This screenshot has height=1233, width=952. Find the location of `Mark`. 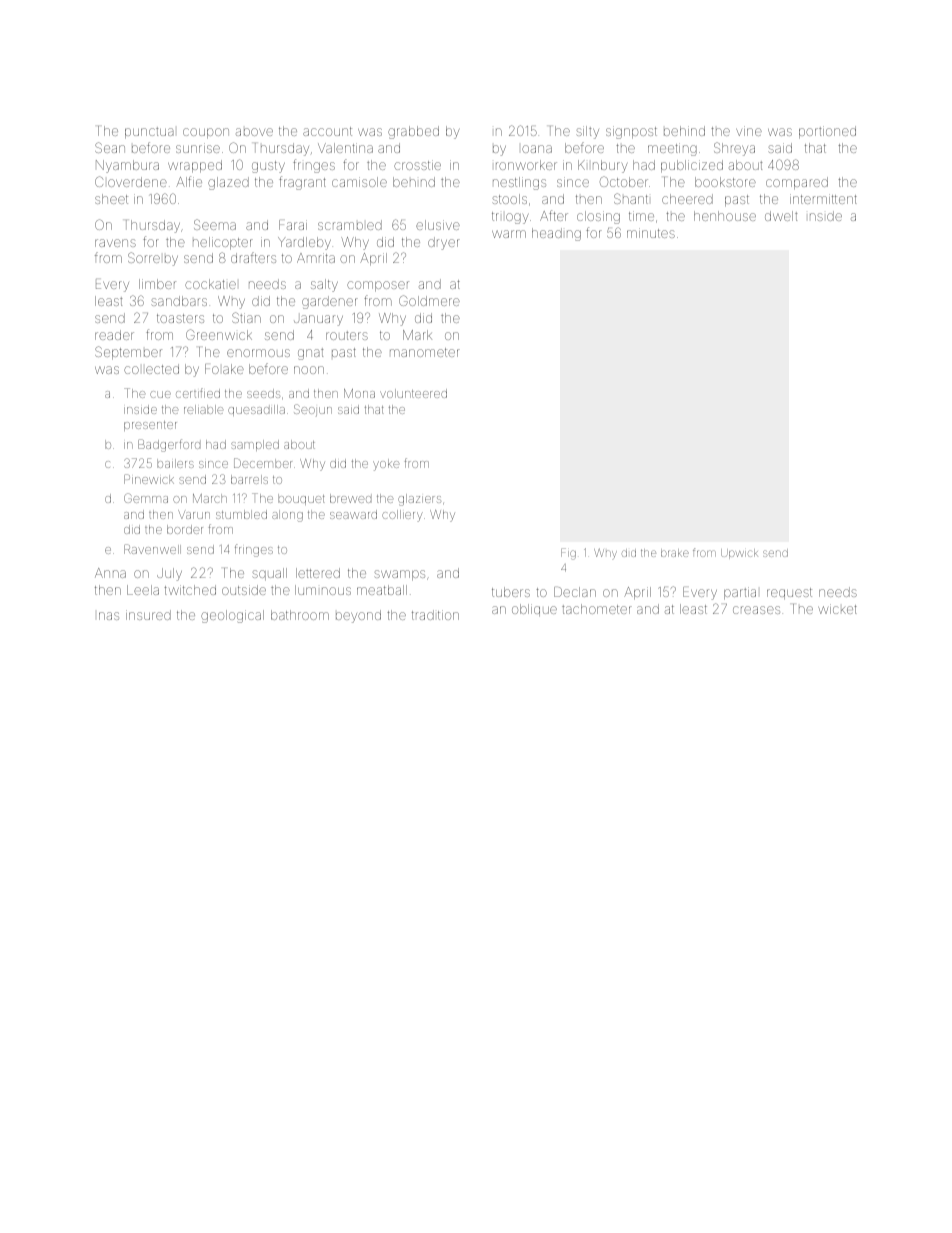

Mark is located at coordinates (417, 335).
